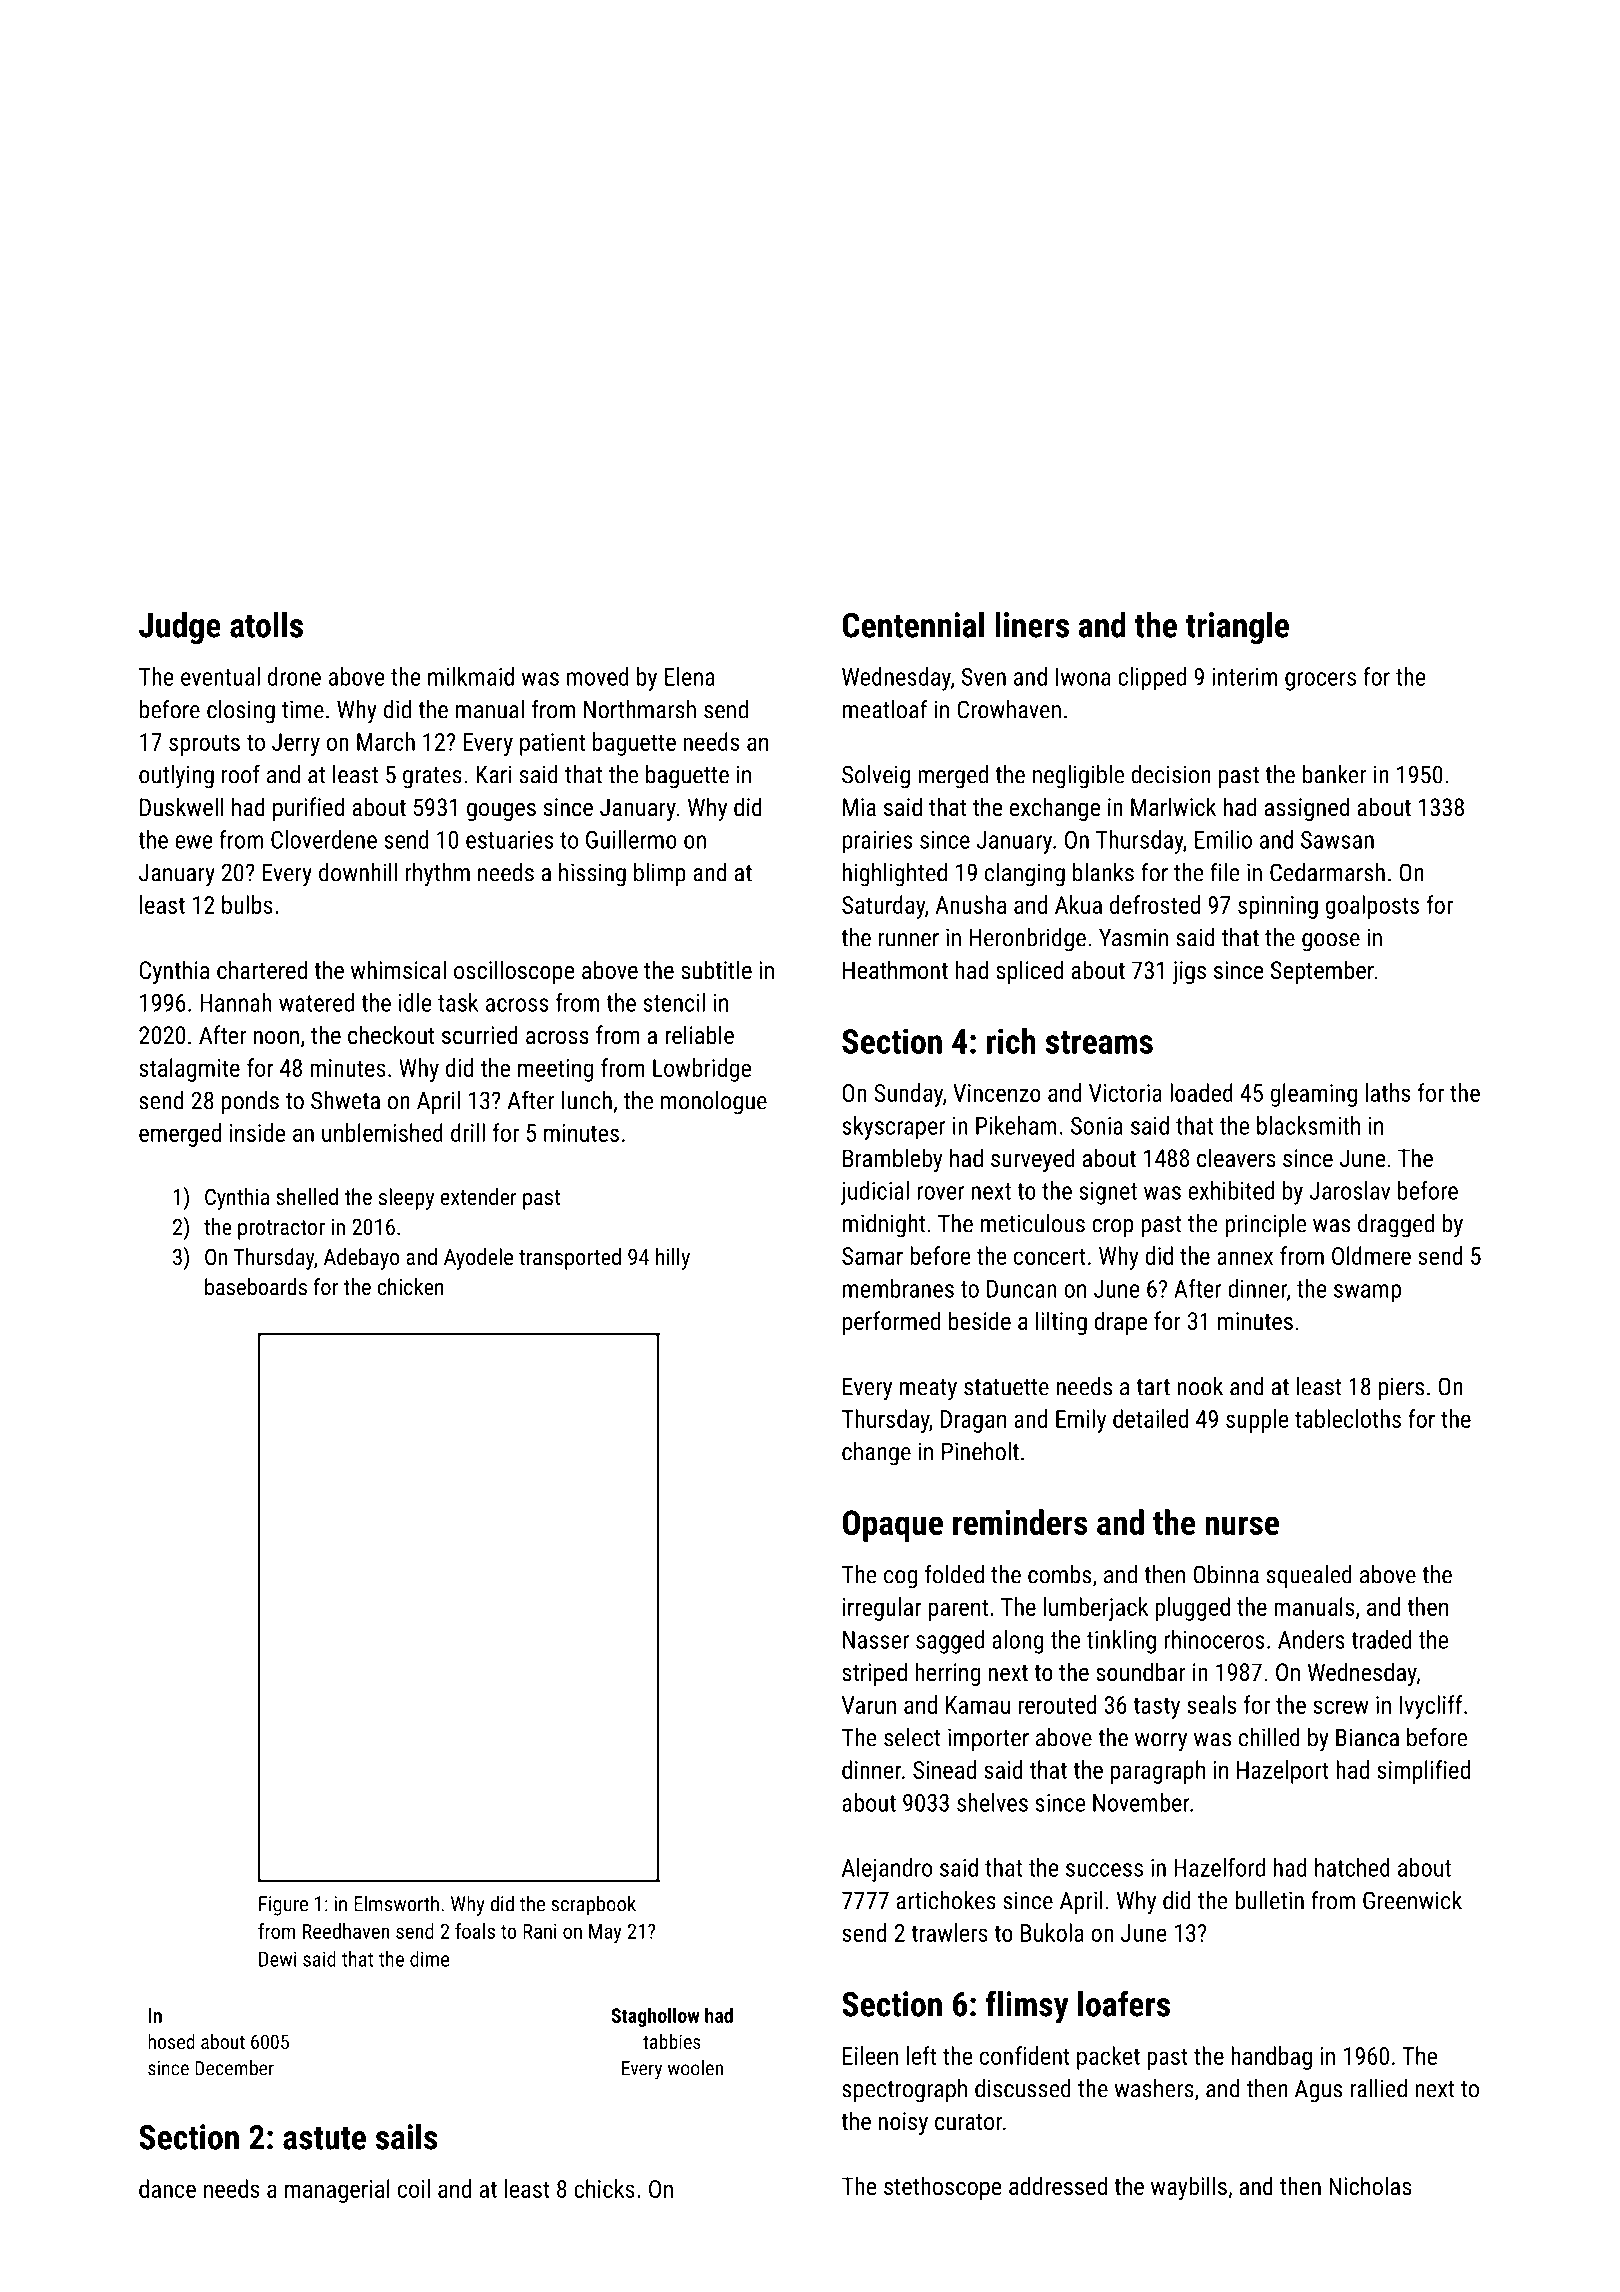  What do you see at coordinates (928, 1390) in the page?
I see `meaty` at bounding box center [928, 1390].
